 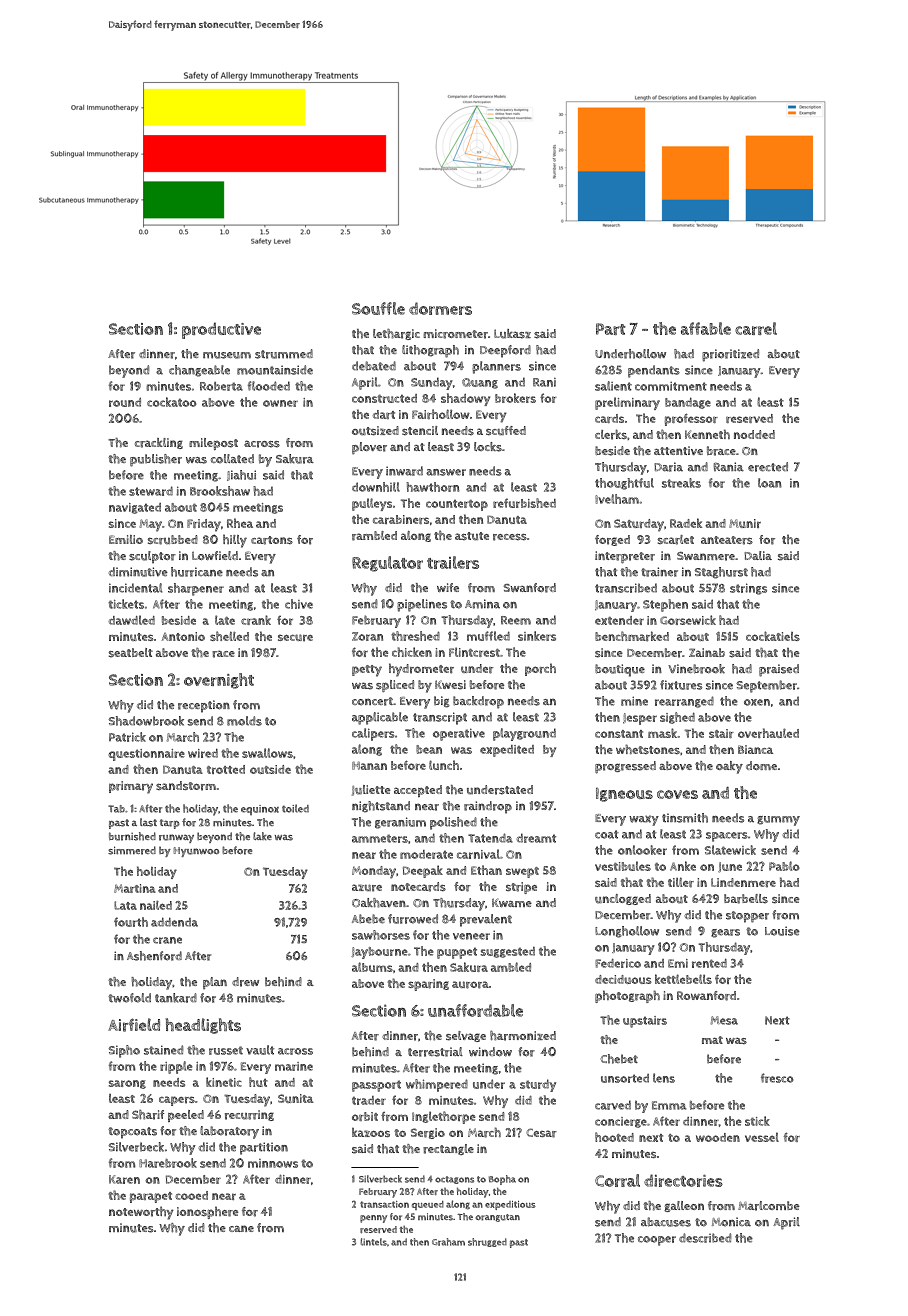 I want to click on Patrick, so click(x=127, y=737).
